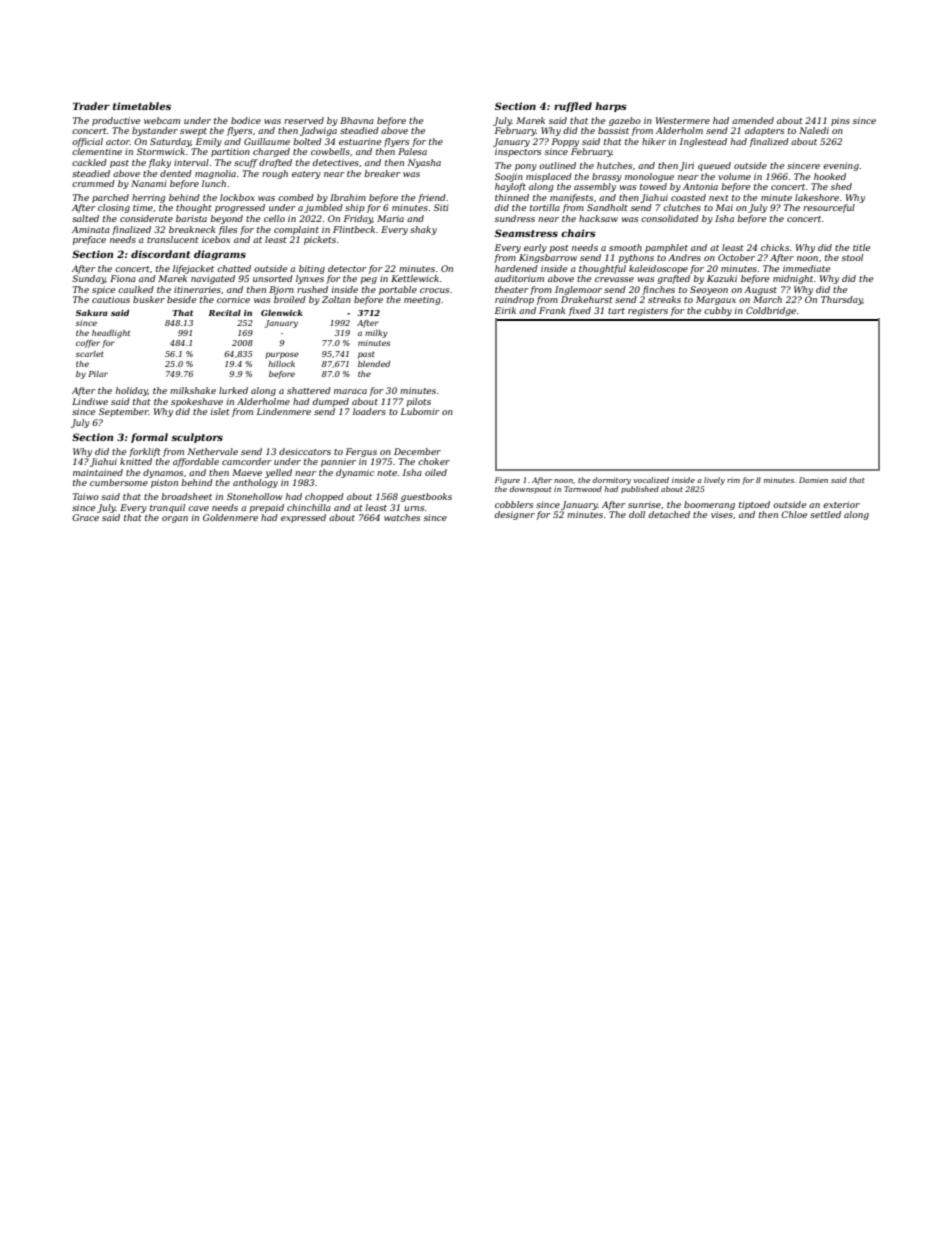 This screenshot has height=1233, width=952. I want to click on resourceful, so click(829, 208).
